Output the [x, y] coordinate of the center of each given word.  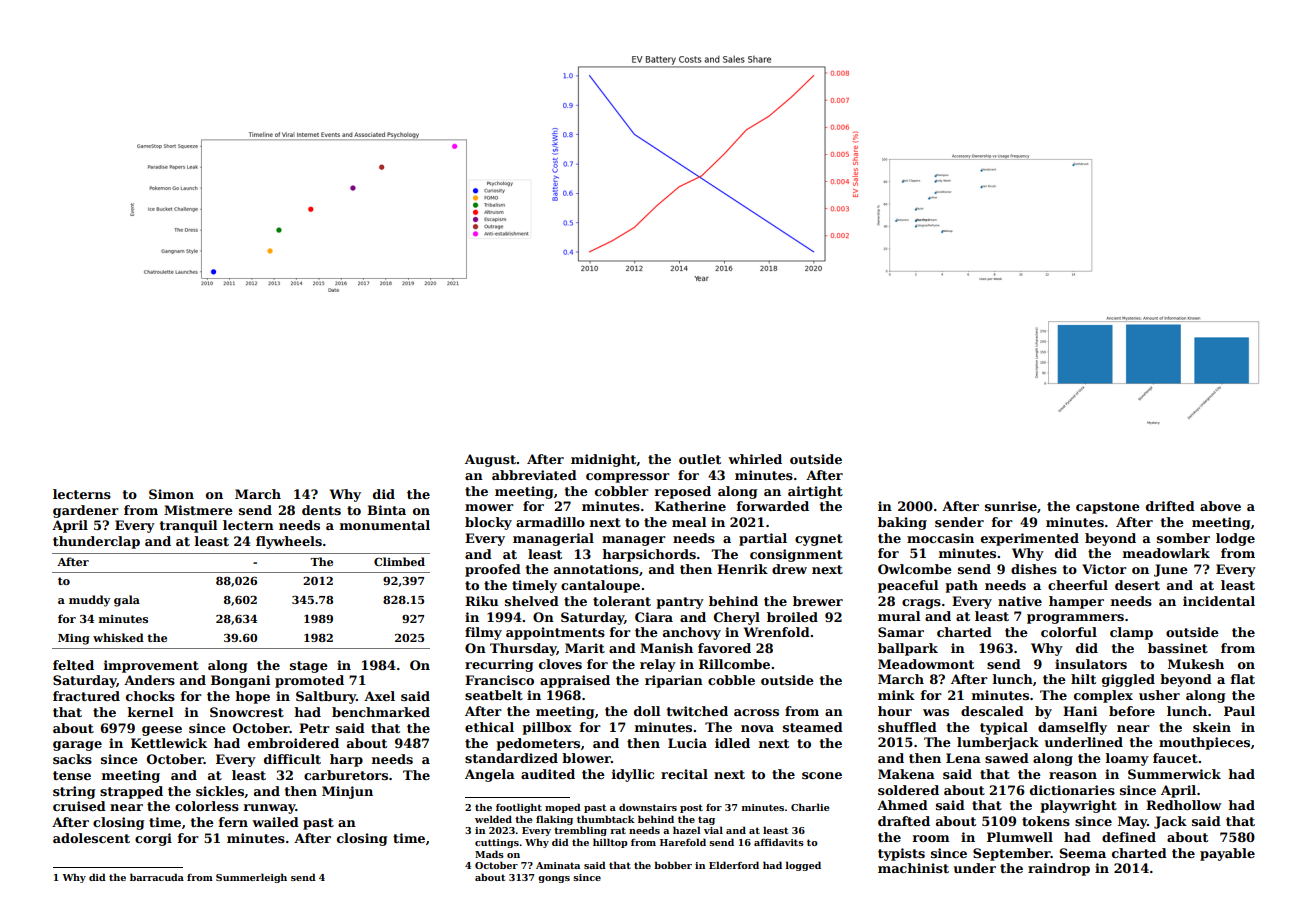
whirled [755, 459]
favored [724, 648]
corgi [153, 839]
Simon [171, 494]
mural [899, 616]
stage [309, 667]
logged [803, 866]
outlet [700, 459]
